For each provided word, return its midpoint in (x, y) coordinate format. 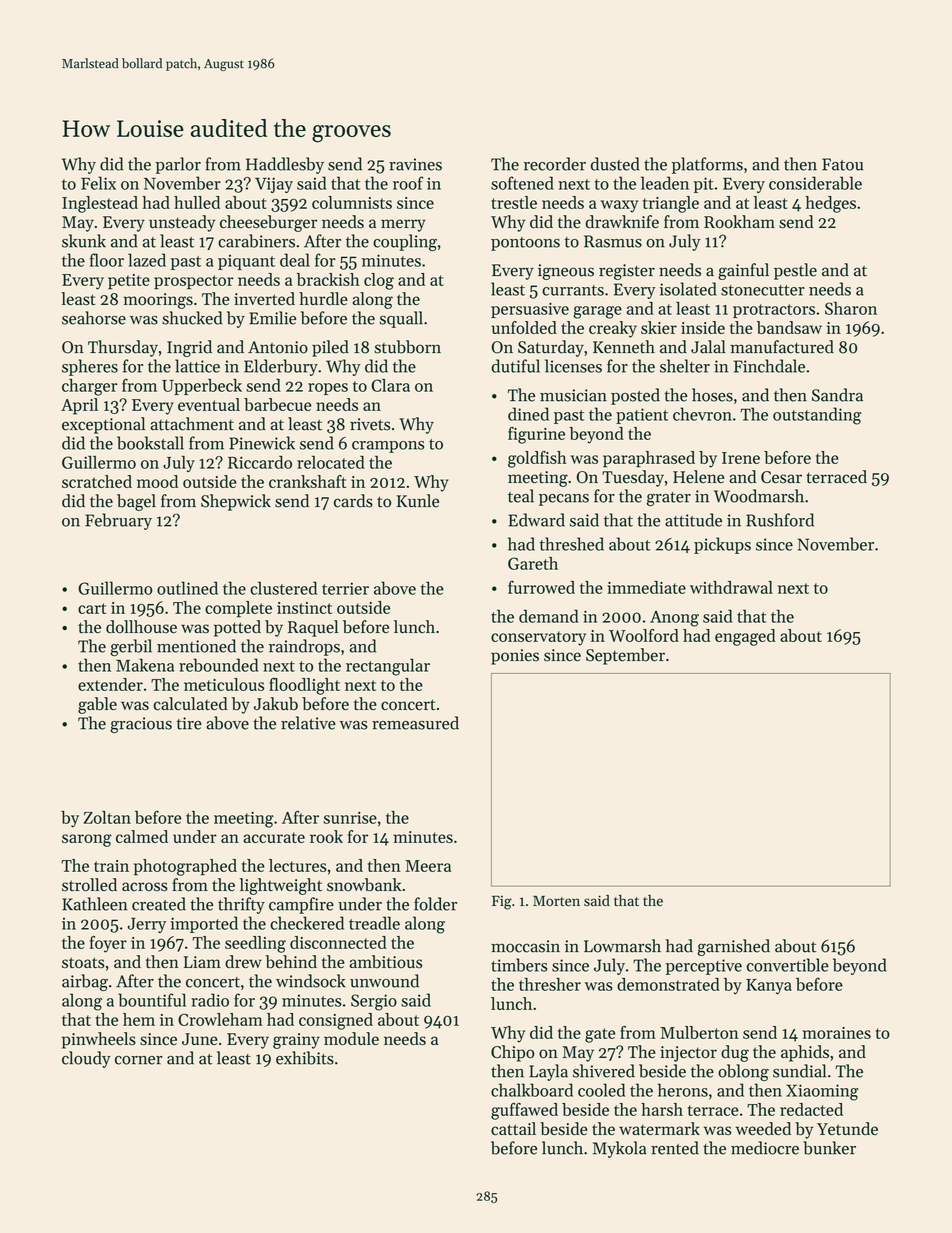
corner (139, 1060)
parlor (178, 165)
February (118, 521)
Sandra (837, 395)
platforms (707, 165)
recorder (555, 164)
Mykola (620, 1149)
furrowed (541, 587)
